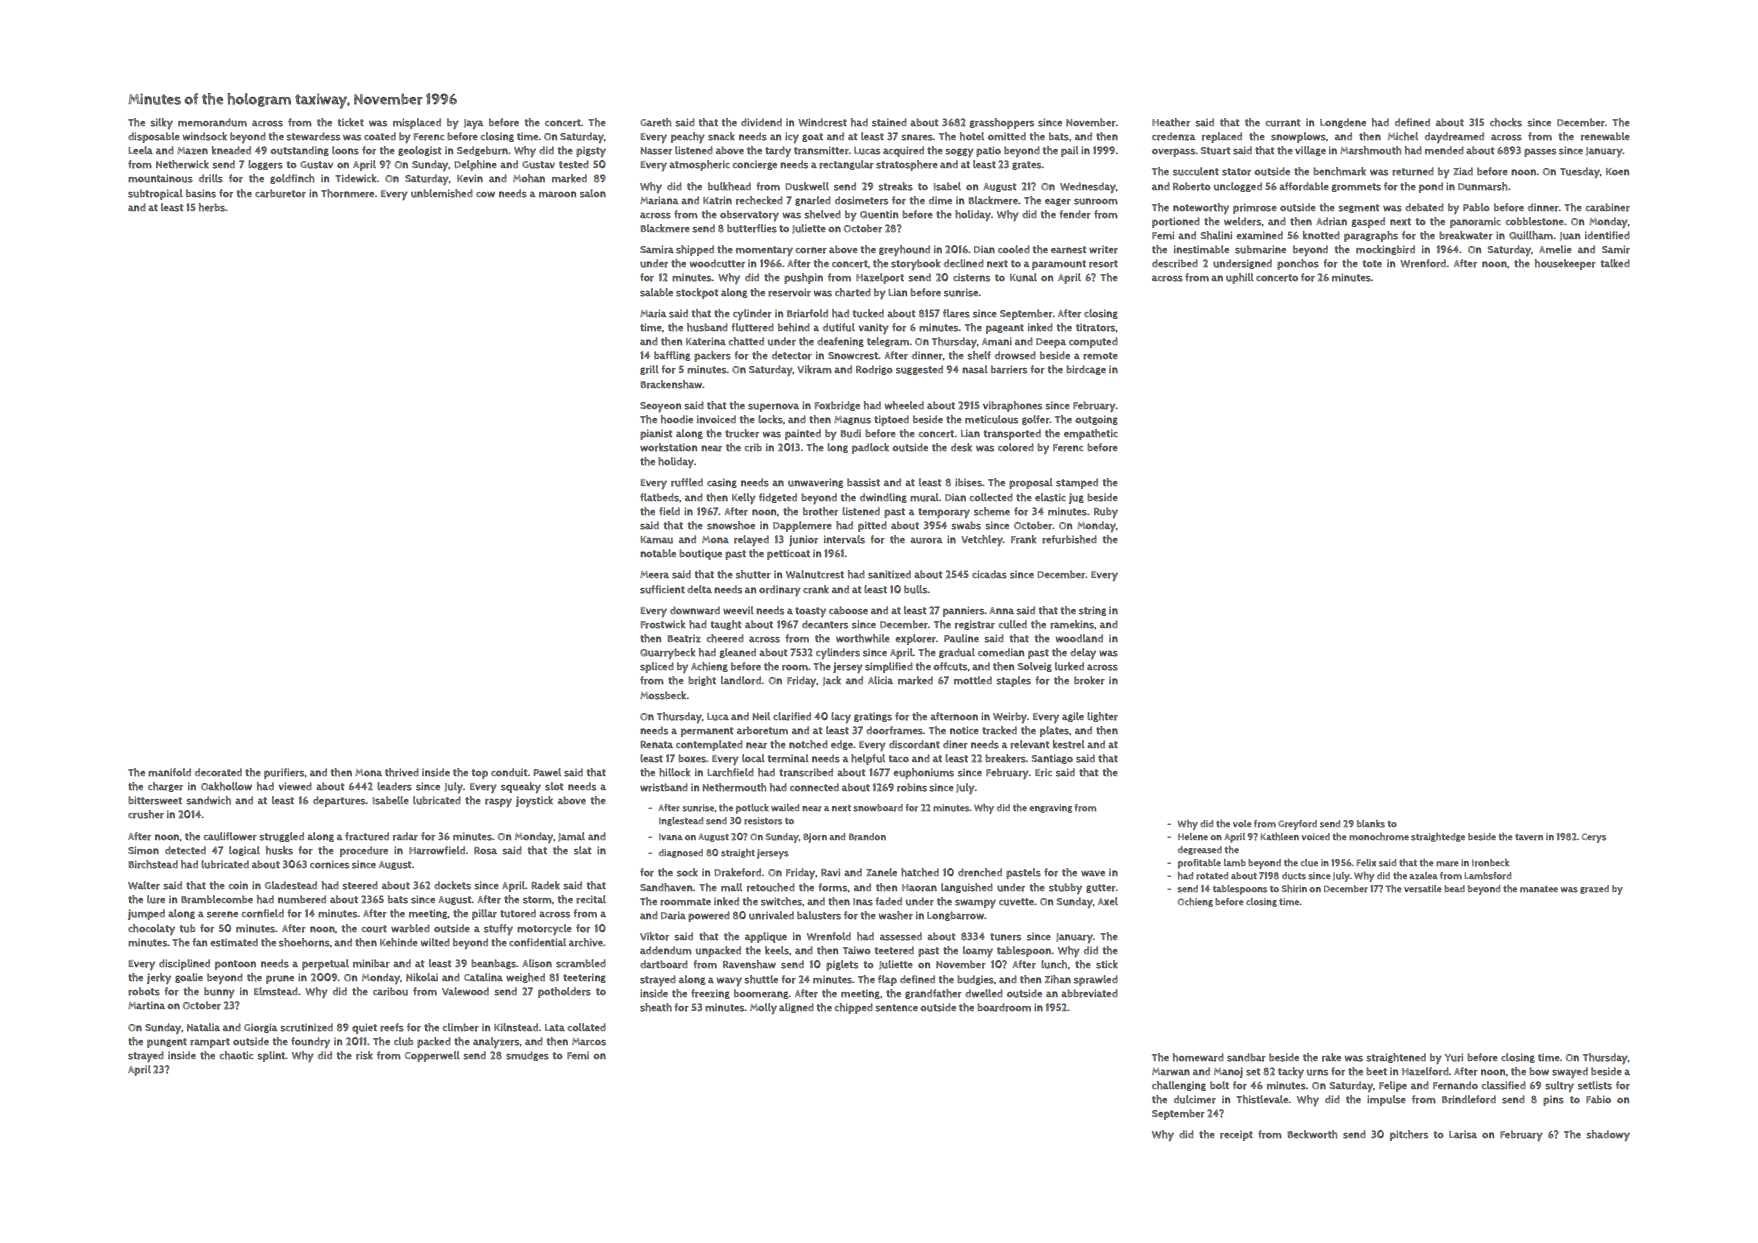 This screenshot has width=1758, height=1243. Describe the element at coordinates (169, 772) in the screenshot. I see `manifold` at that location.
